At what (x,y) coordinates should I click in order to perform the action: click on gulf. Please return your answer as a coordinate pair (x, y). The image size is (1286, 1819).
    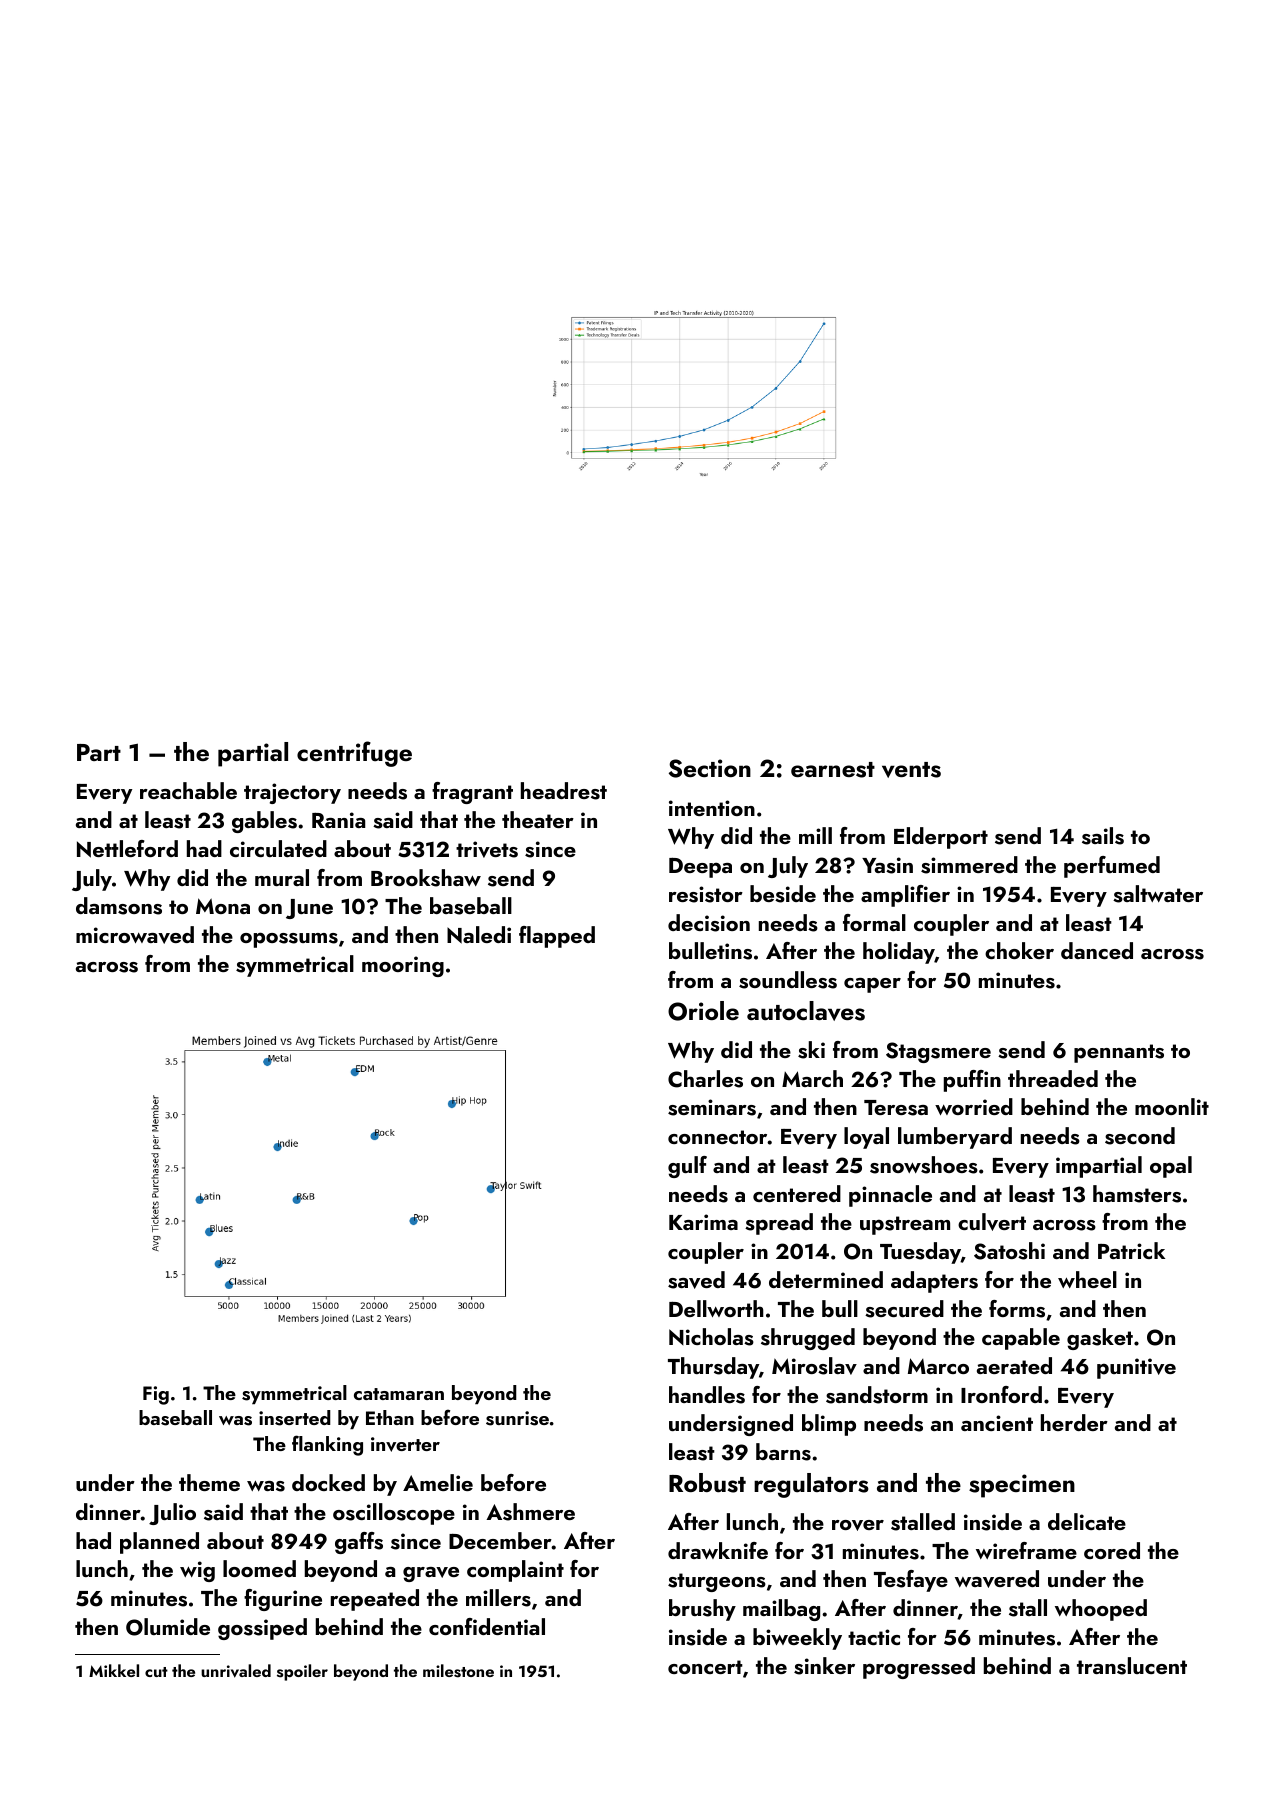
    Looking at the image, I should click on (687, 1167).
